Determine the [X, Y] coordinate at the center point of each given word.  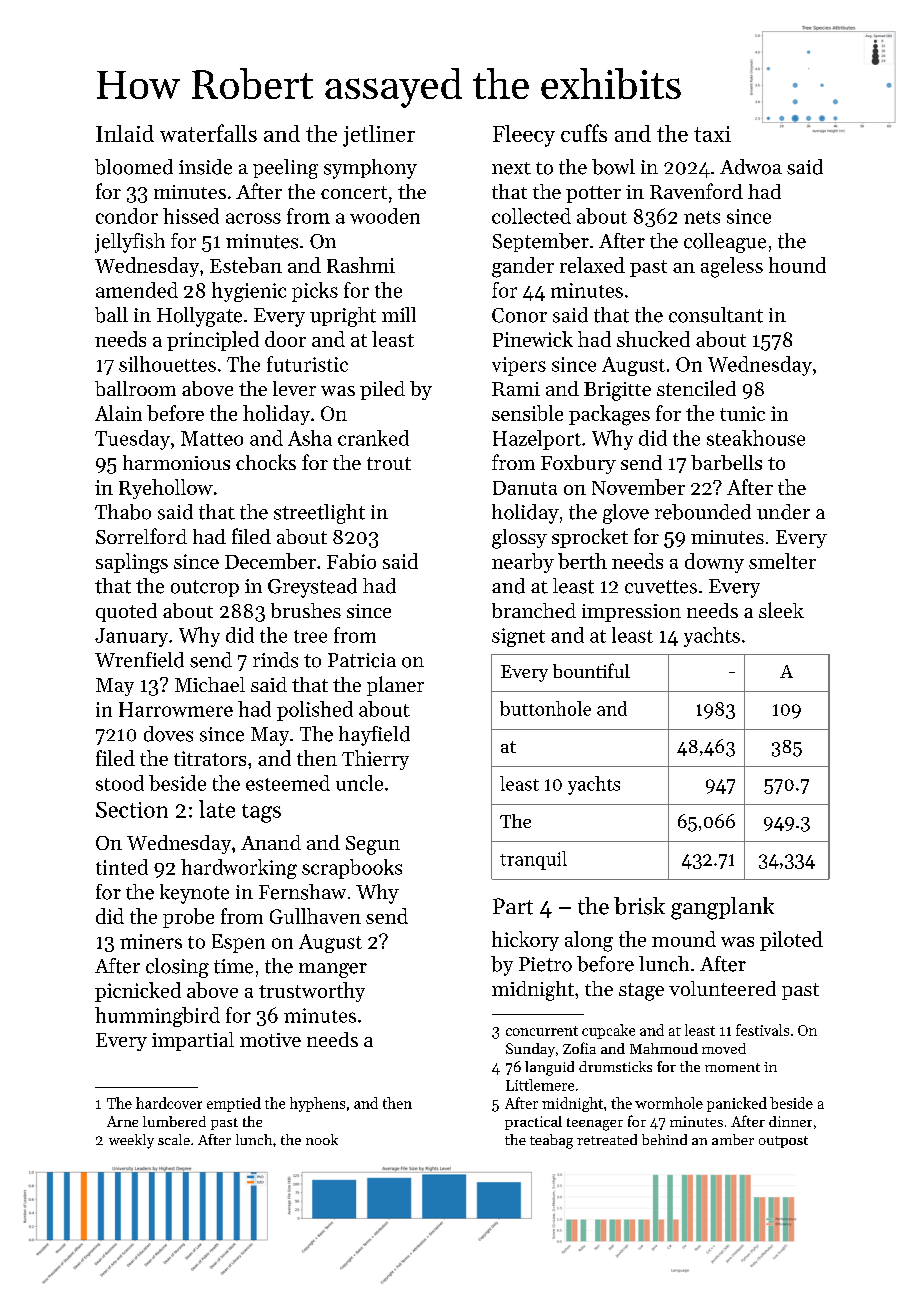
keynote [194, 894]
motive [270, 1040]
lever [294, 388]
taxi [712, 134]
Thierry [375, 760]
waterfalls [208, 133]
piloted [791, 941]
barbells [726, 462]
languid [549, 1068]
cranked [373, 438]
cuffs [584, 133]
